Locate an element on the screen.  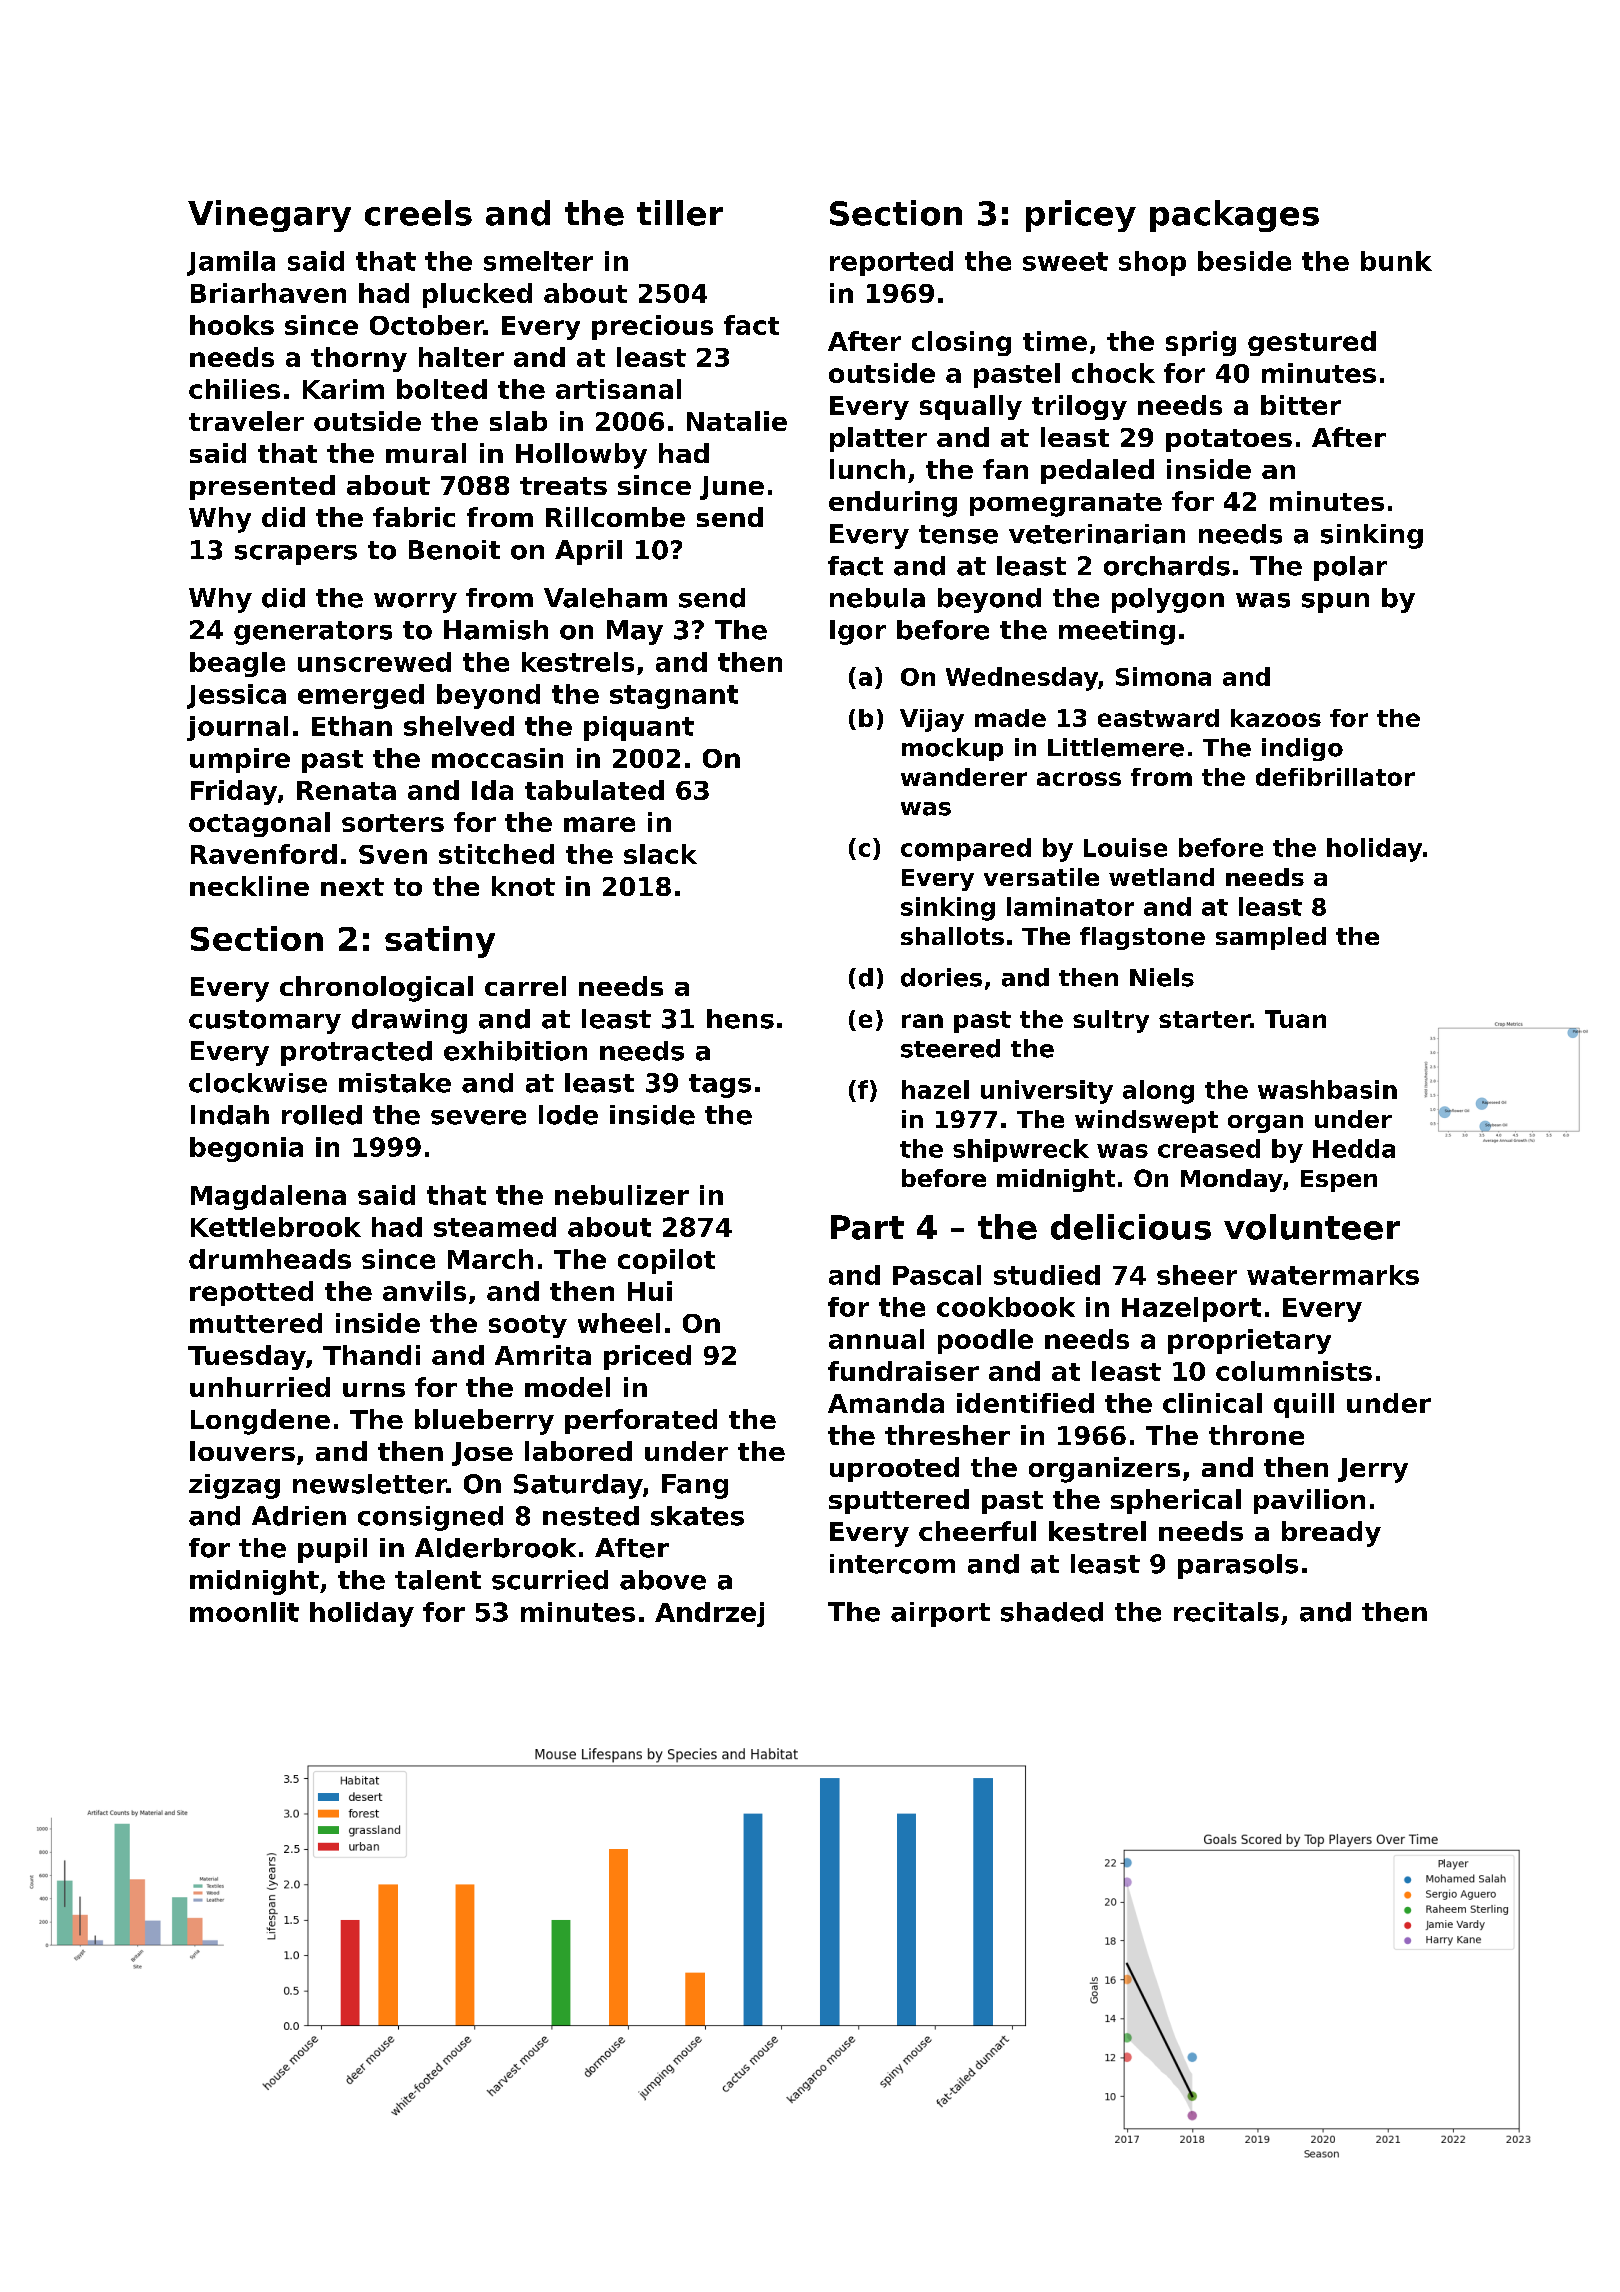
unhurried is located at coordinates (260, 1387).
